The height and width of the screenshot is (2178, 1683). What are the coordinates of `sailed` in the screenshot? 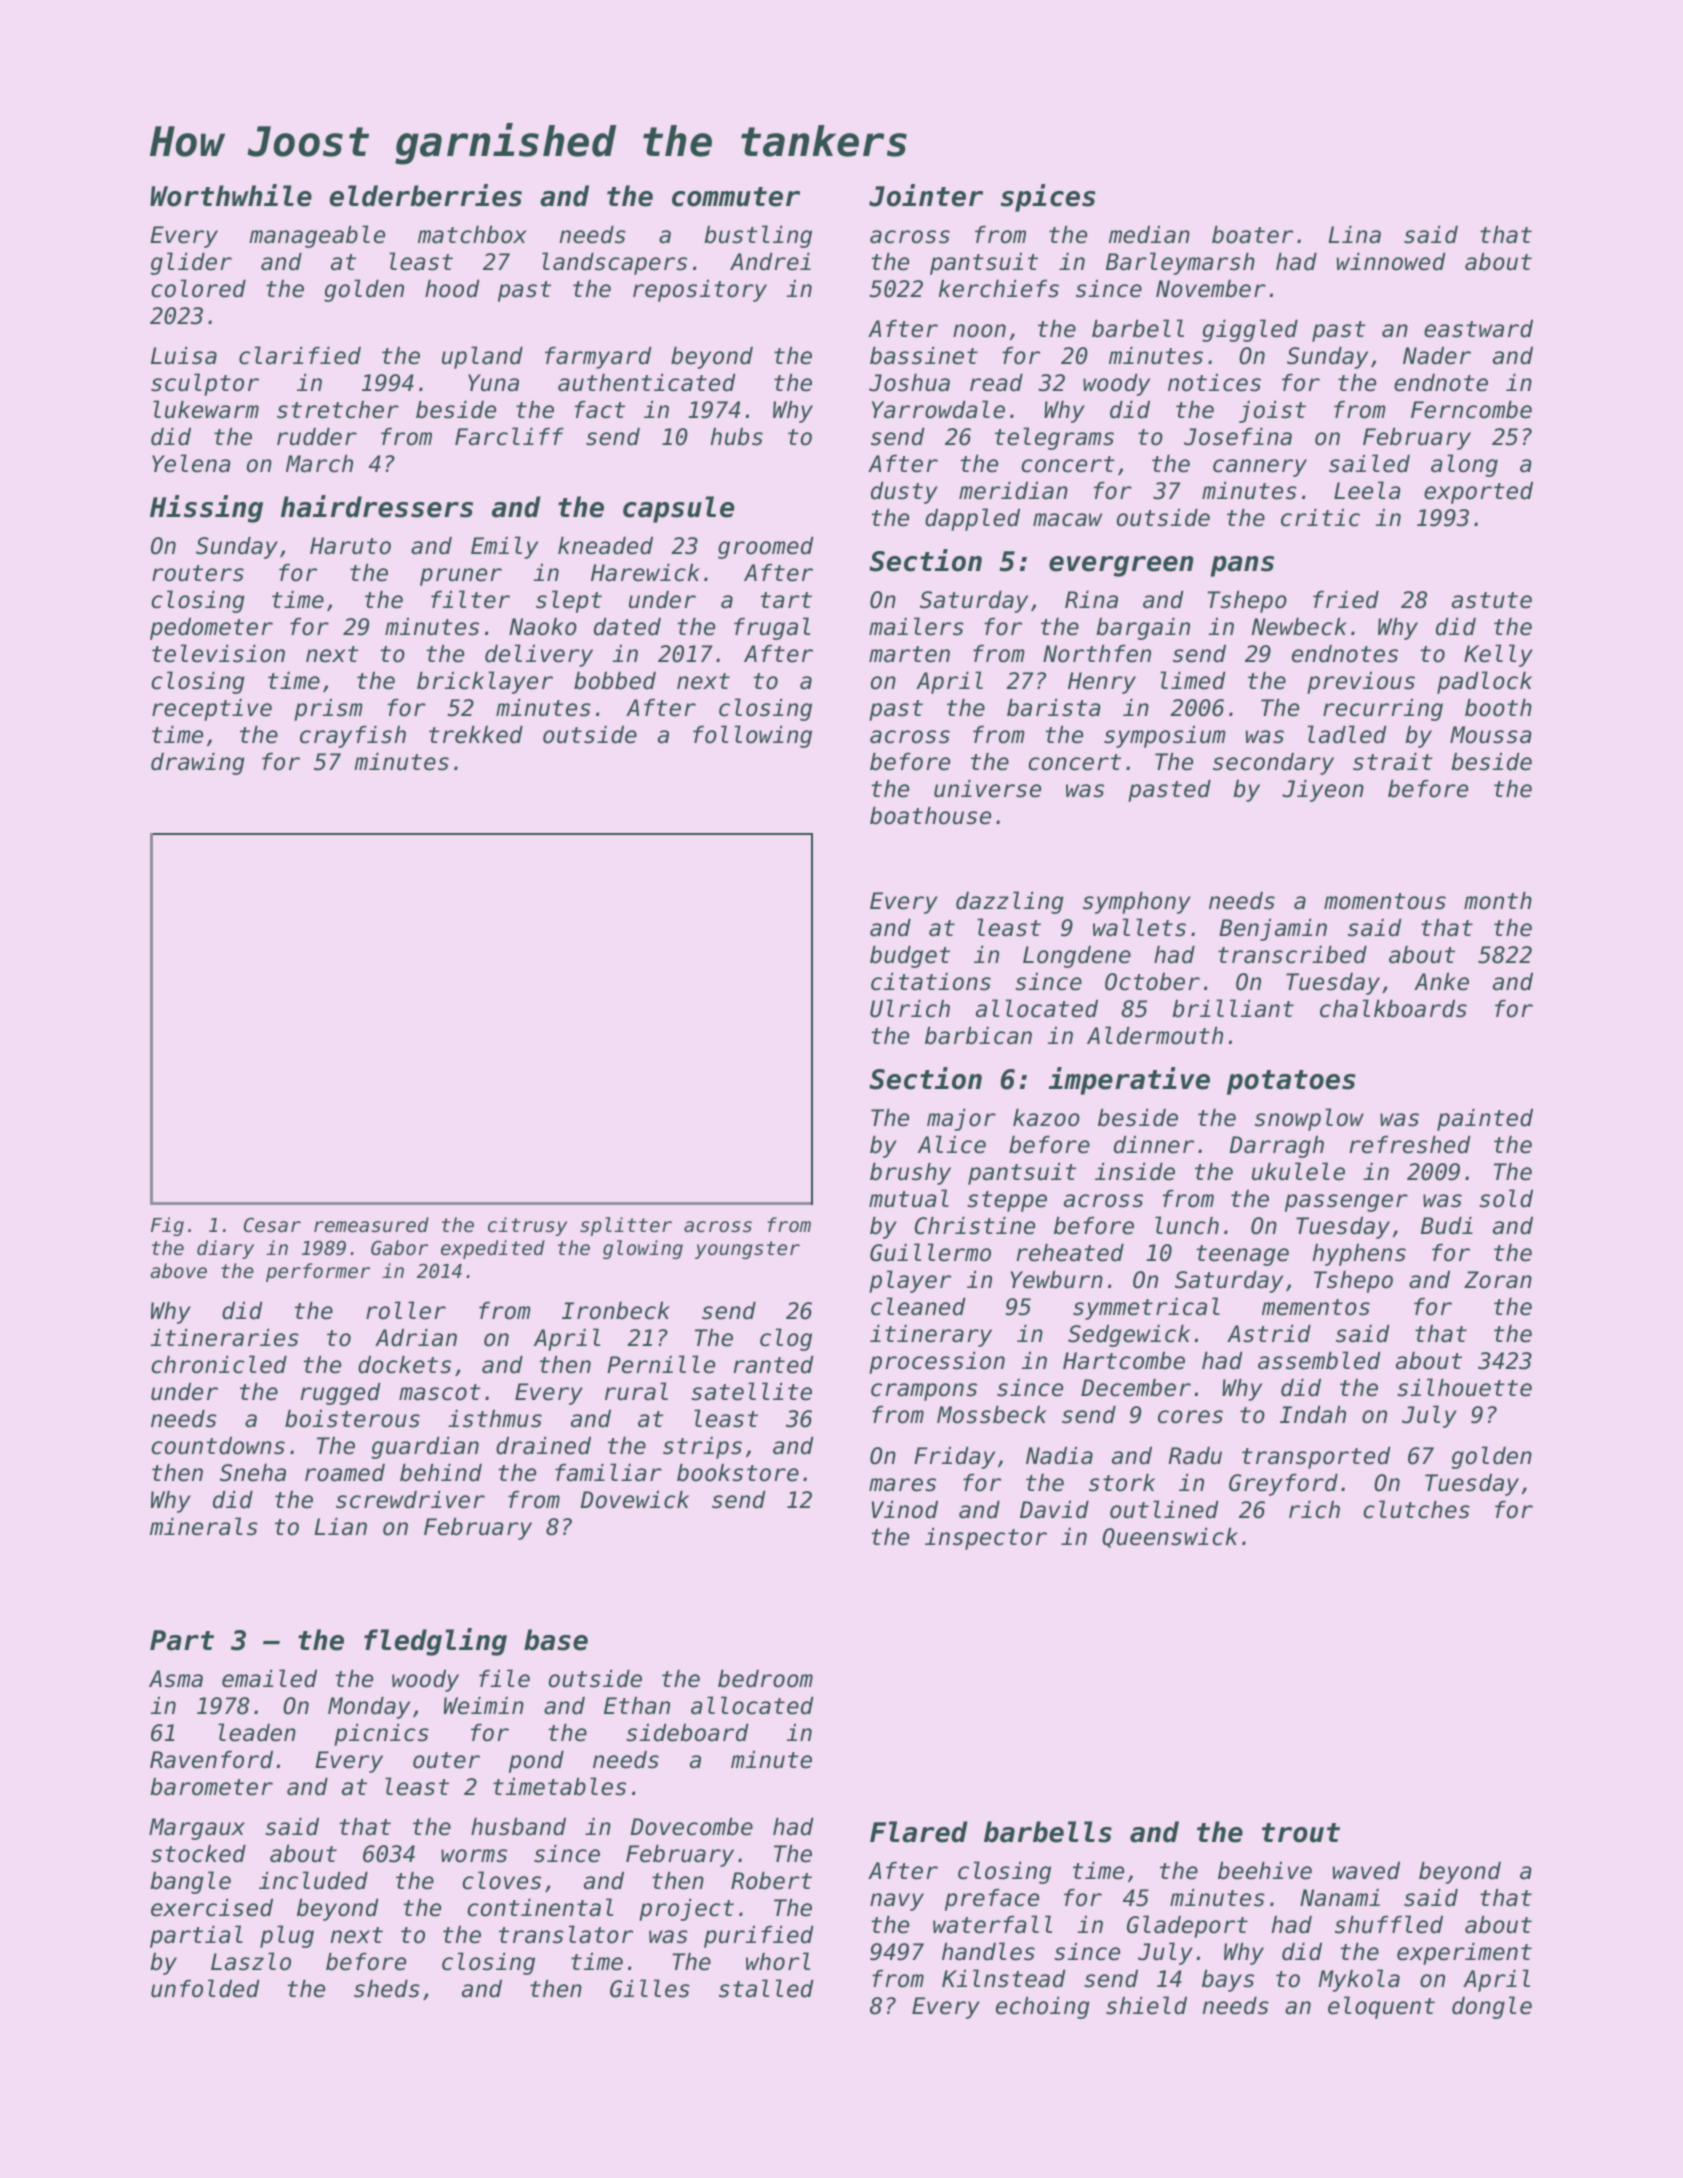 It's located at (1369, 463).
